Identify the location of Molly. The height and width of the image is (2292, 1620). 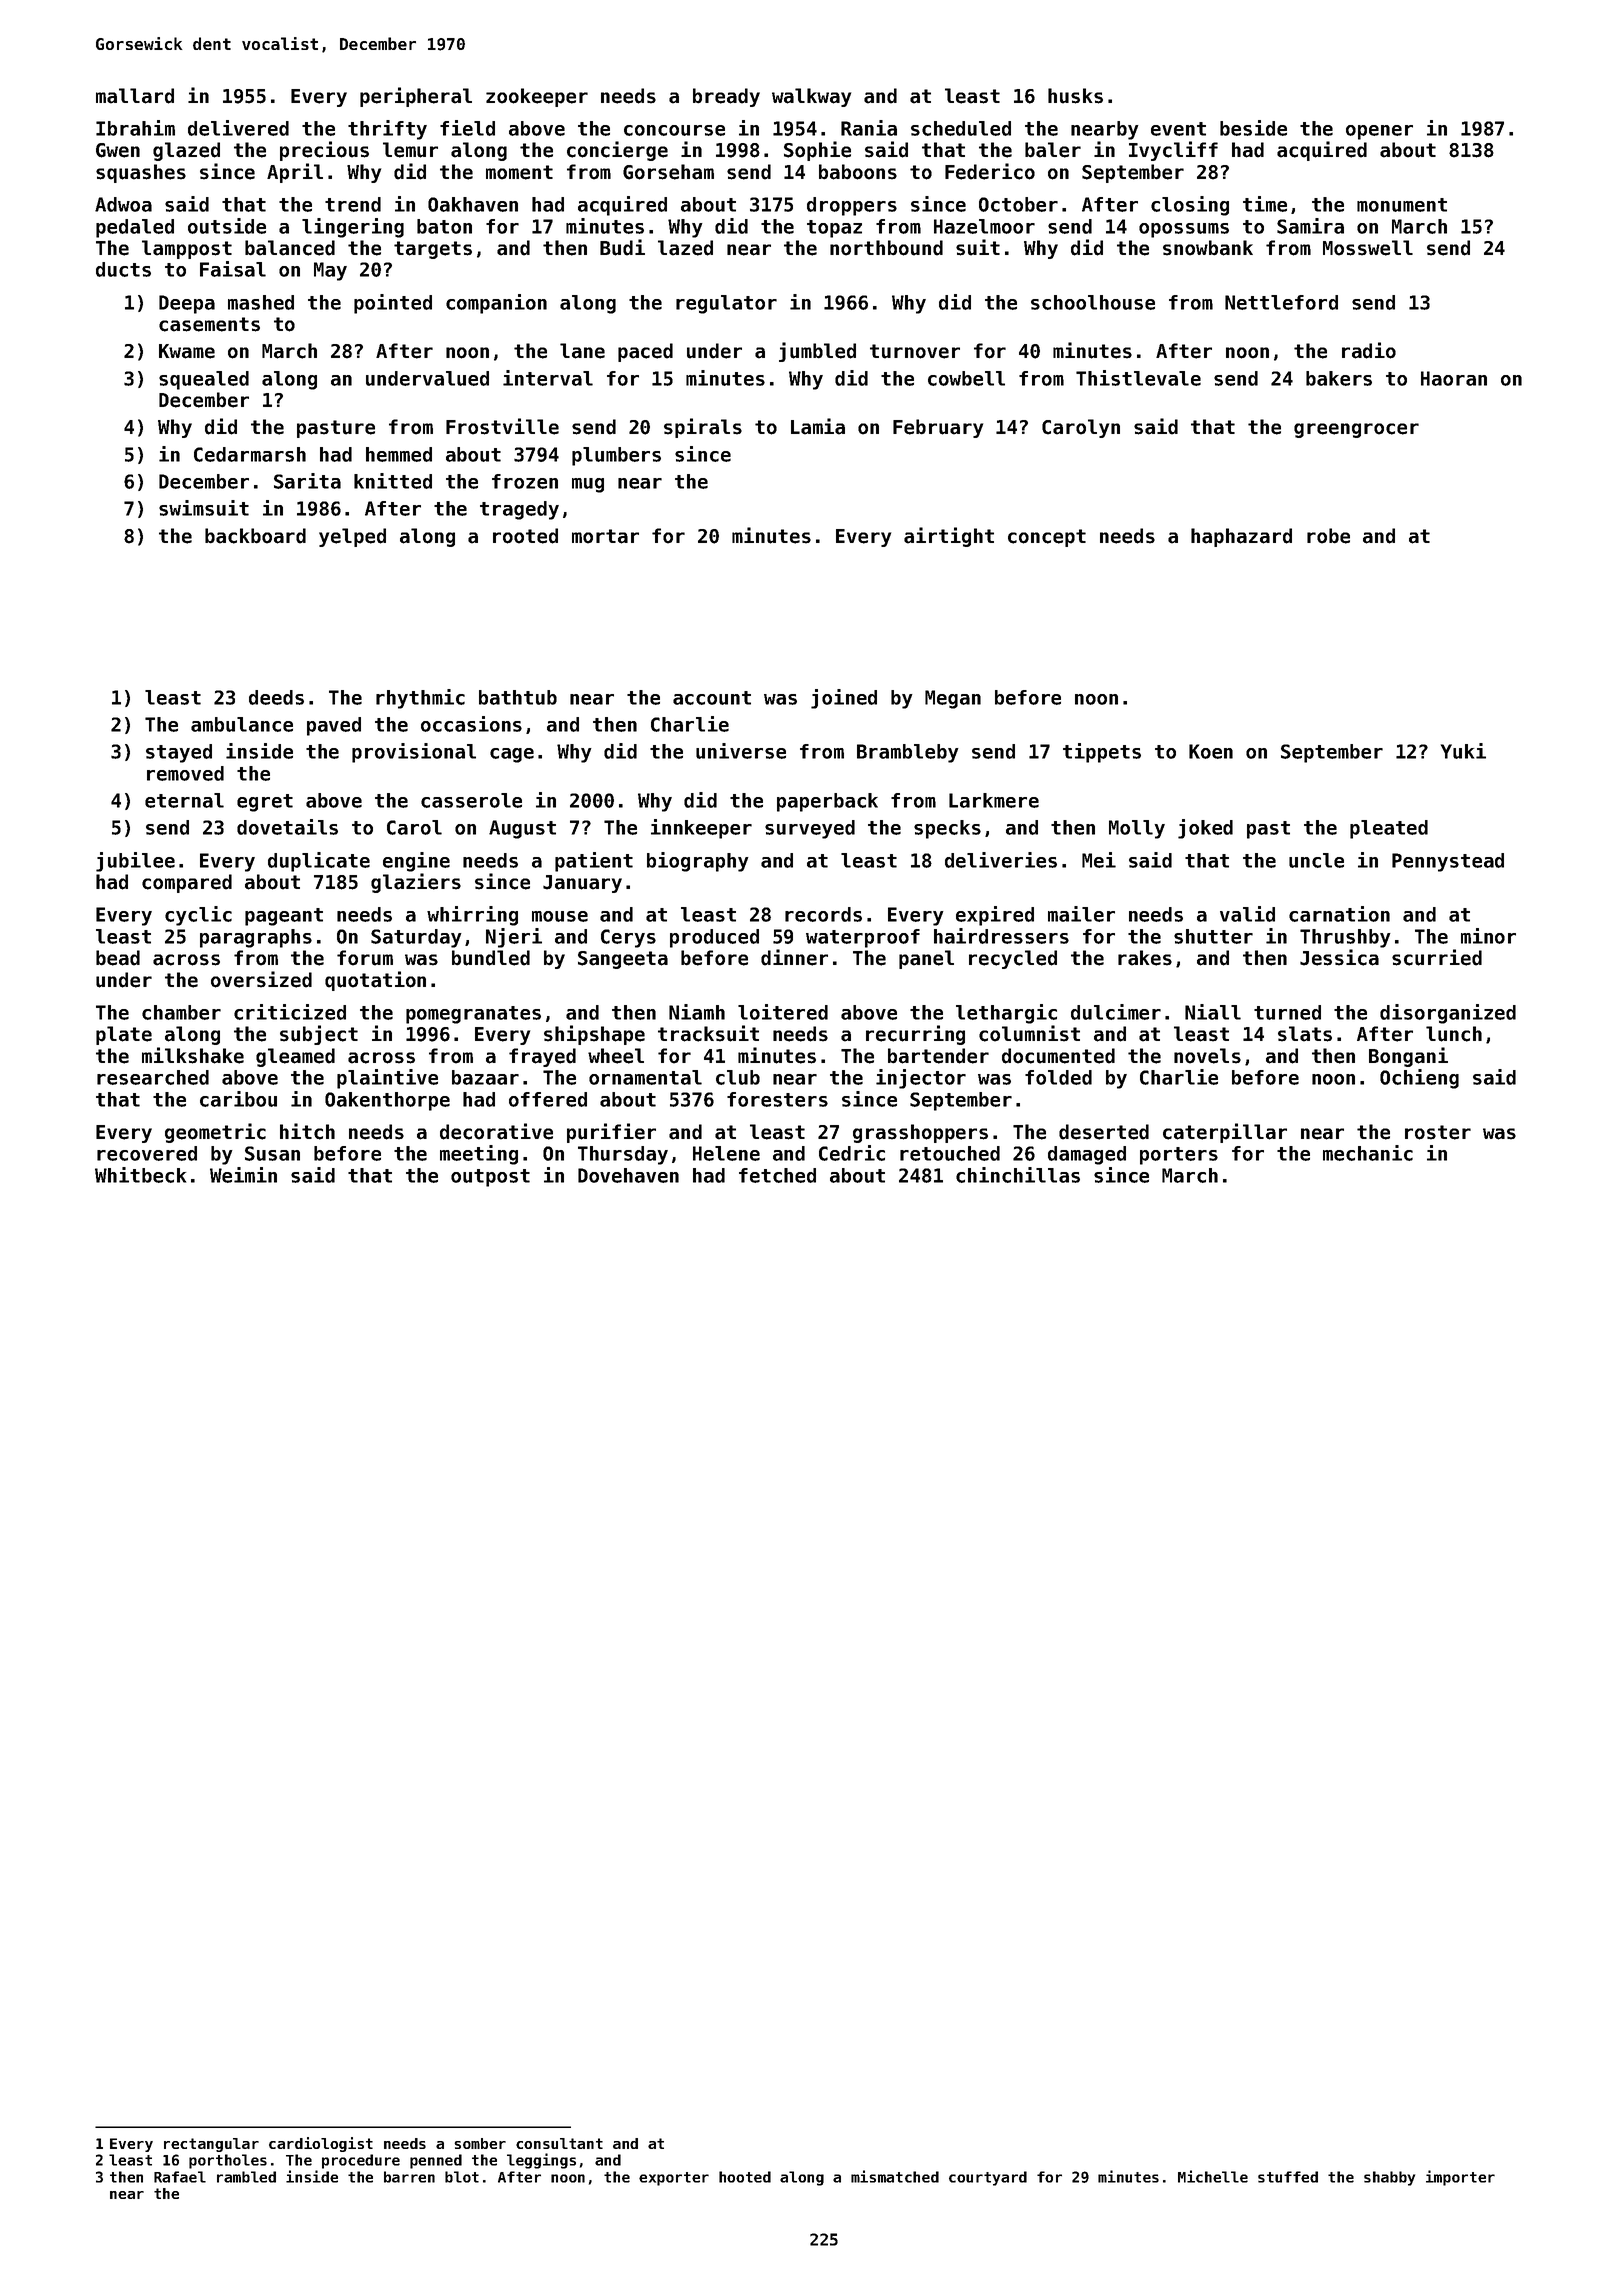
(1137, 829).
